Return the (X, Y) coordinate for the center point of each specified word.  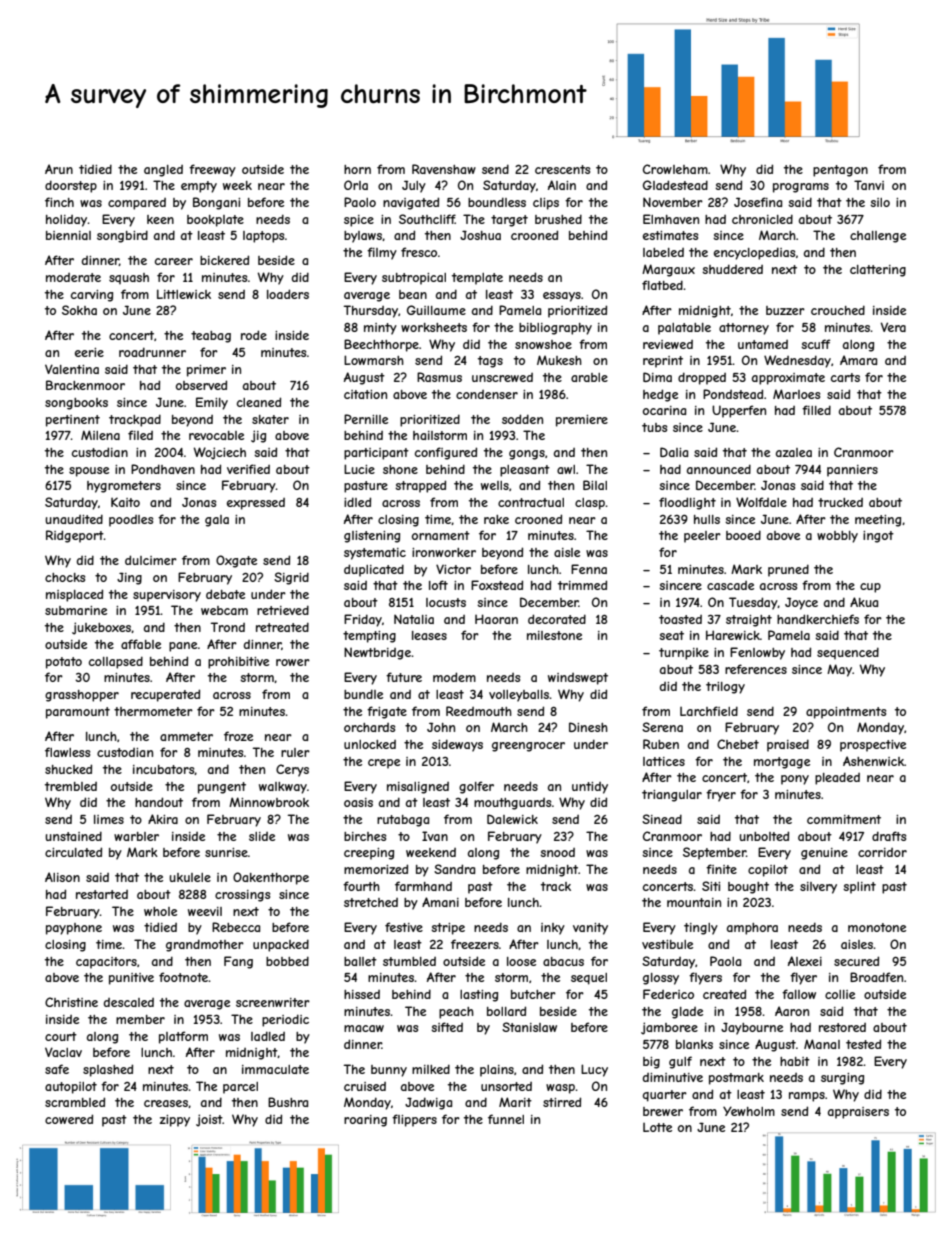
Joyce (801, 603)
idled (357, 502)
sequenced (848, 653)
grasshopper (82, 696)
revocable (216, 435)
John (441, 727)
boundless (497, 202)
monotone (877, 927)
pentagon (840, 171)
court (61, 1036)
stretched (371, 902)
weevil (205, 911)
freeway (212, 170)
